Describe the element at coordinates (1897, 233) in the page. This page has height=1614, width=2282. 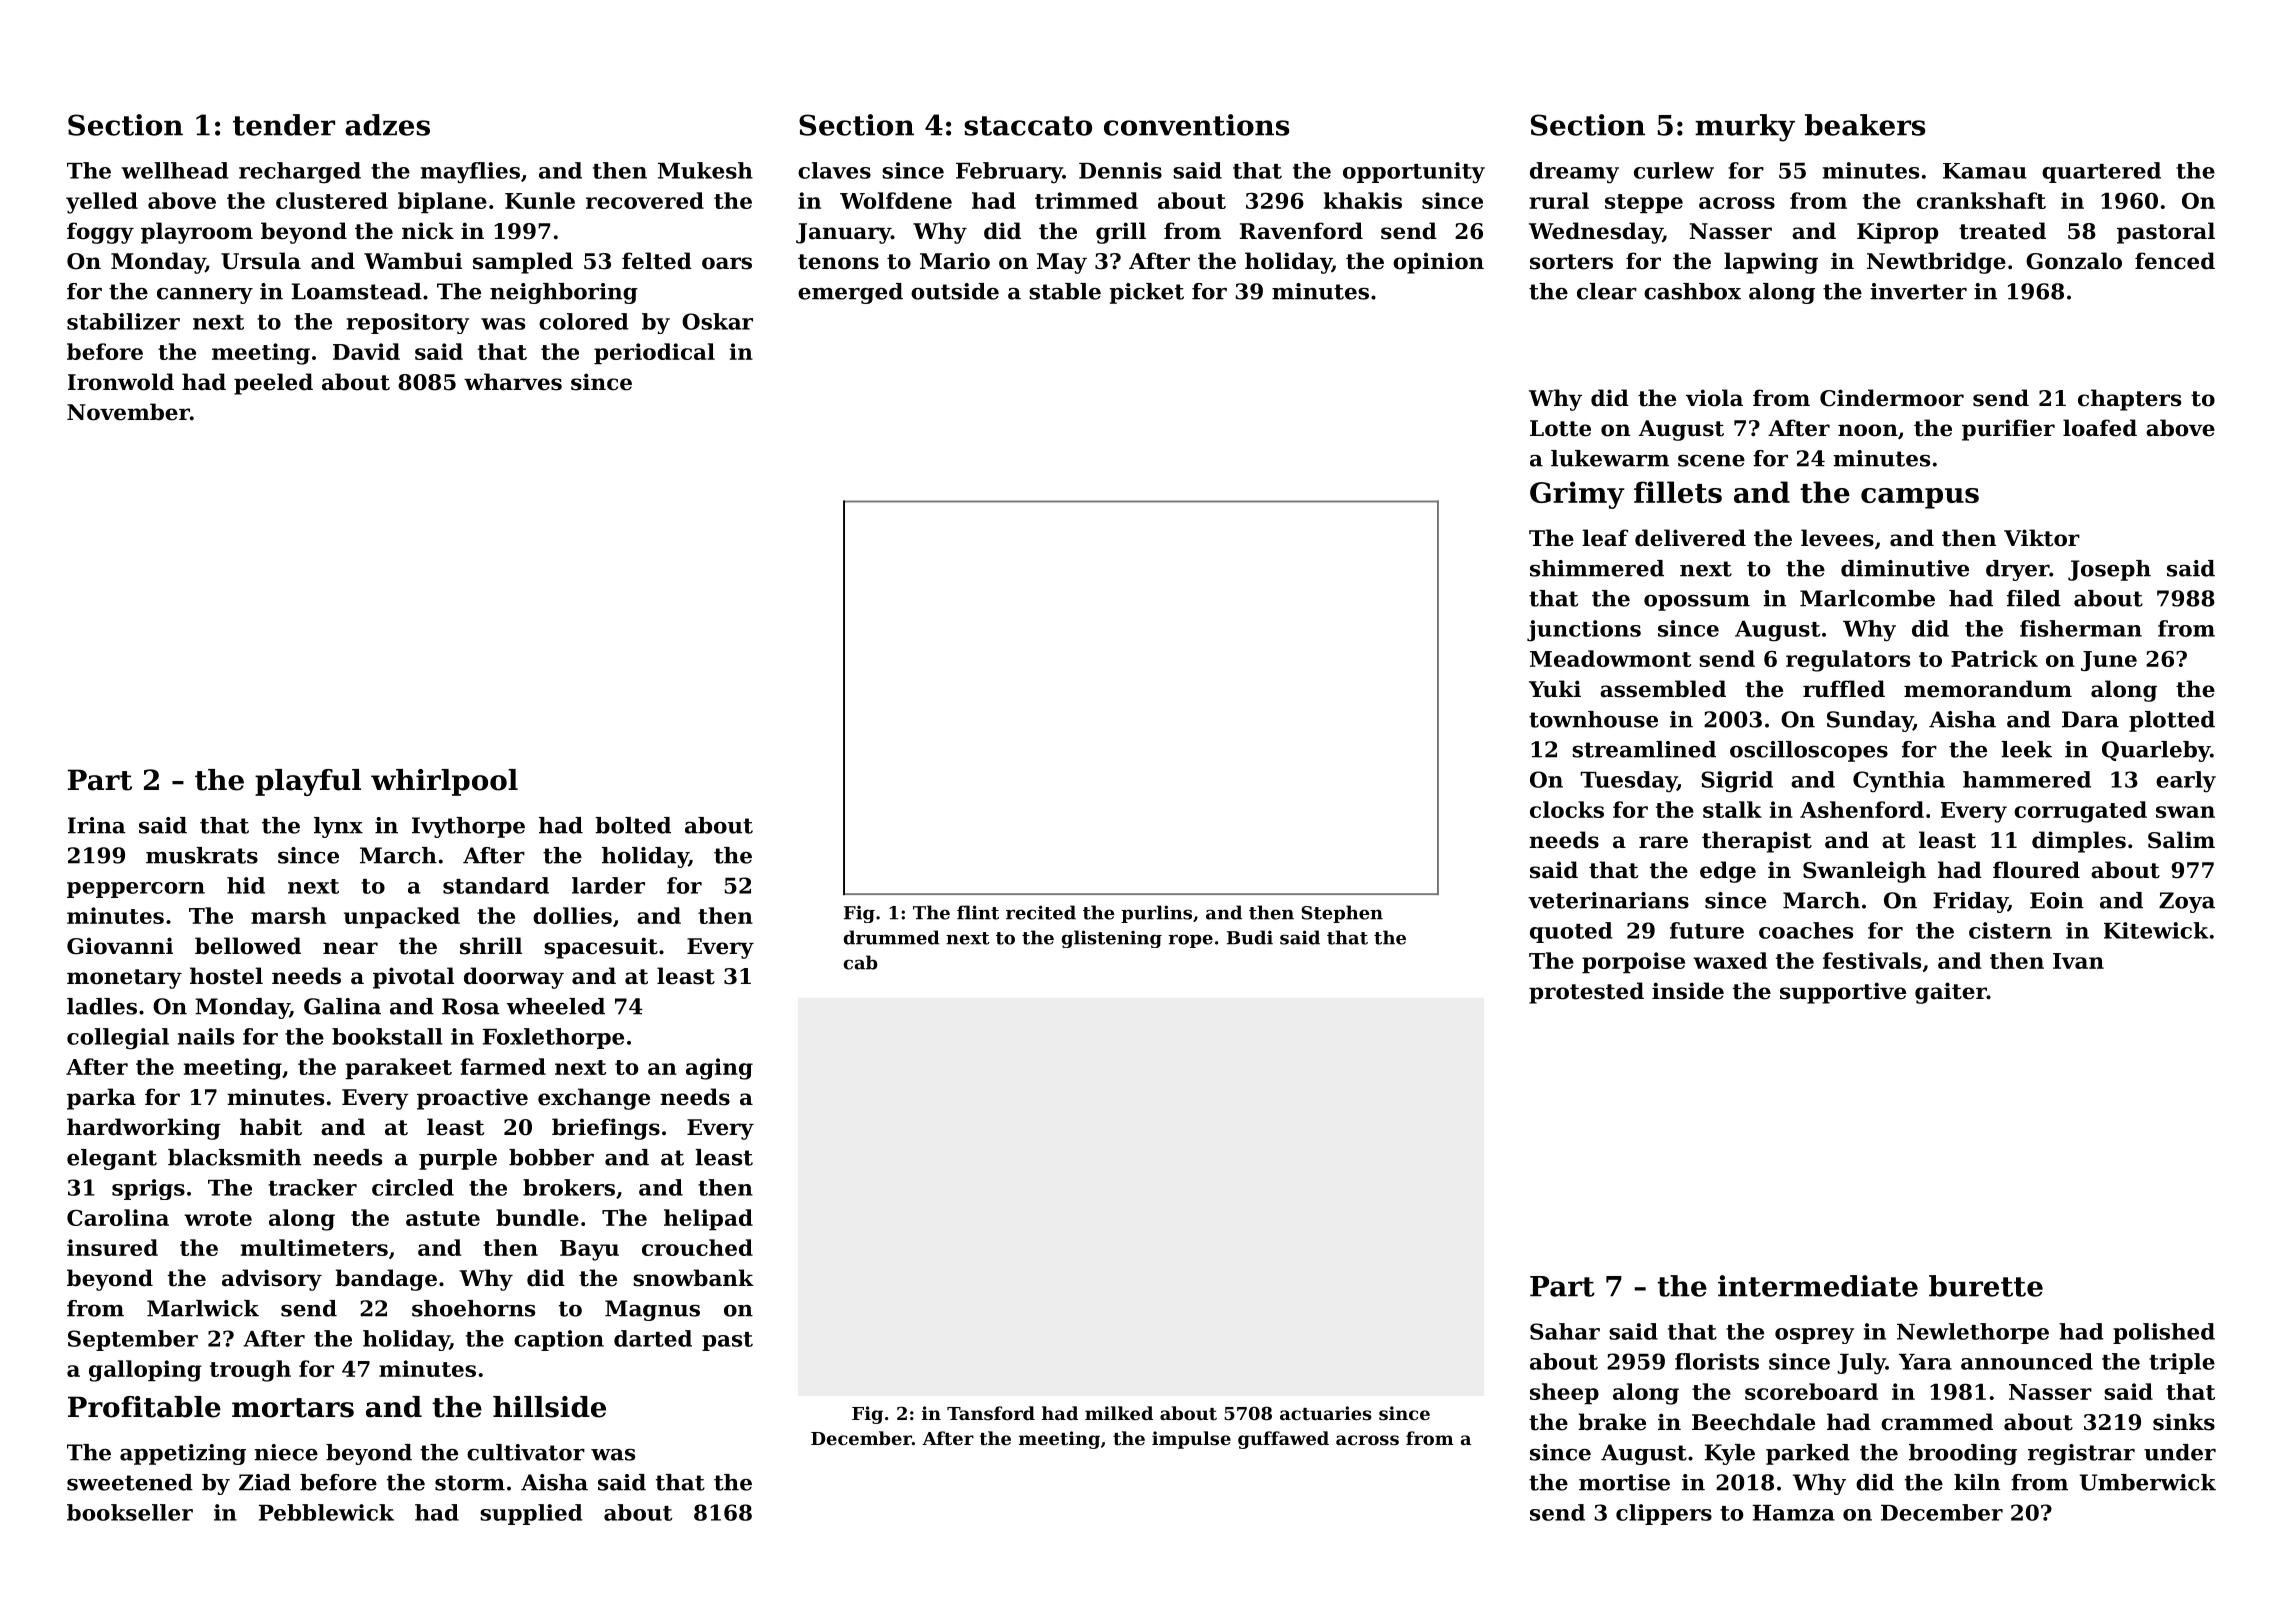
I see `Kiprop` at that location.
